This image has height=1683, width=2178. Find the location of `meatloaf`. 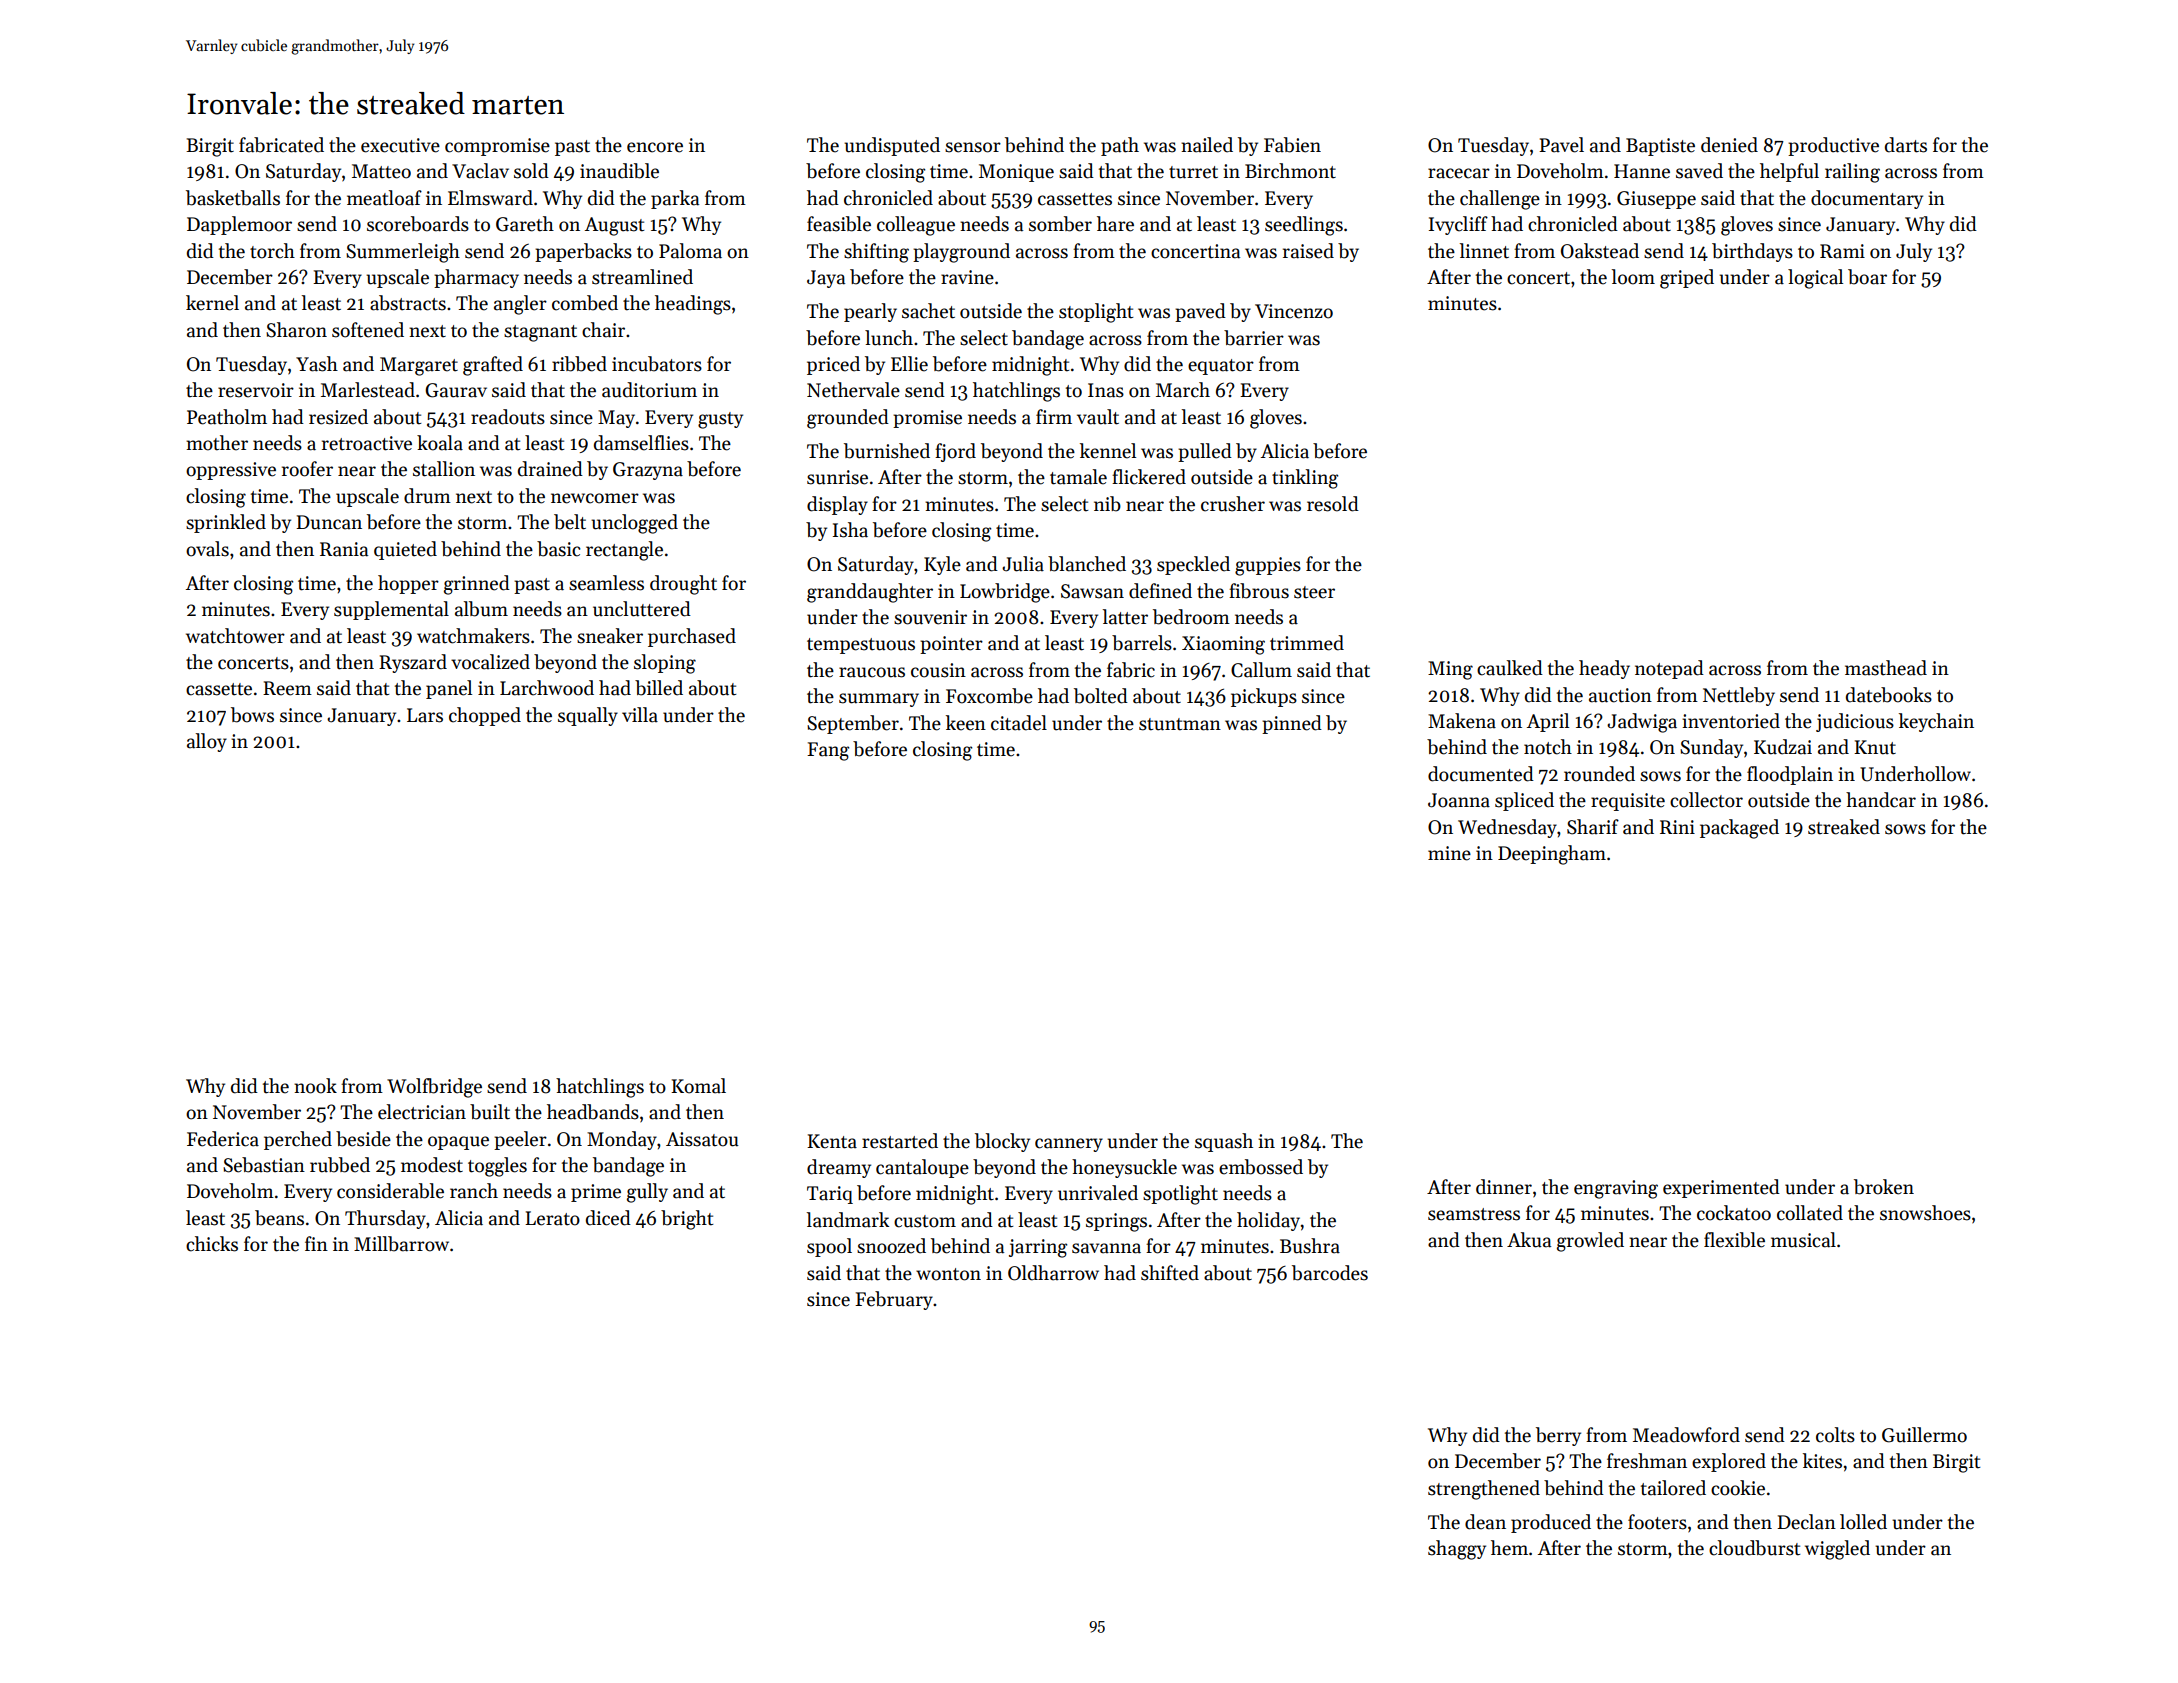

meatloaf is located at coordinates (384, 198).
